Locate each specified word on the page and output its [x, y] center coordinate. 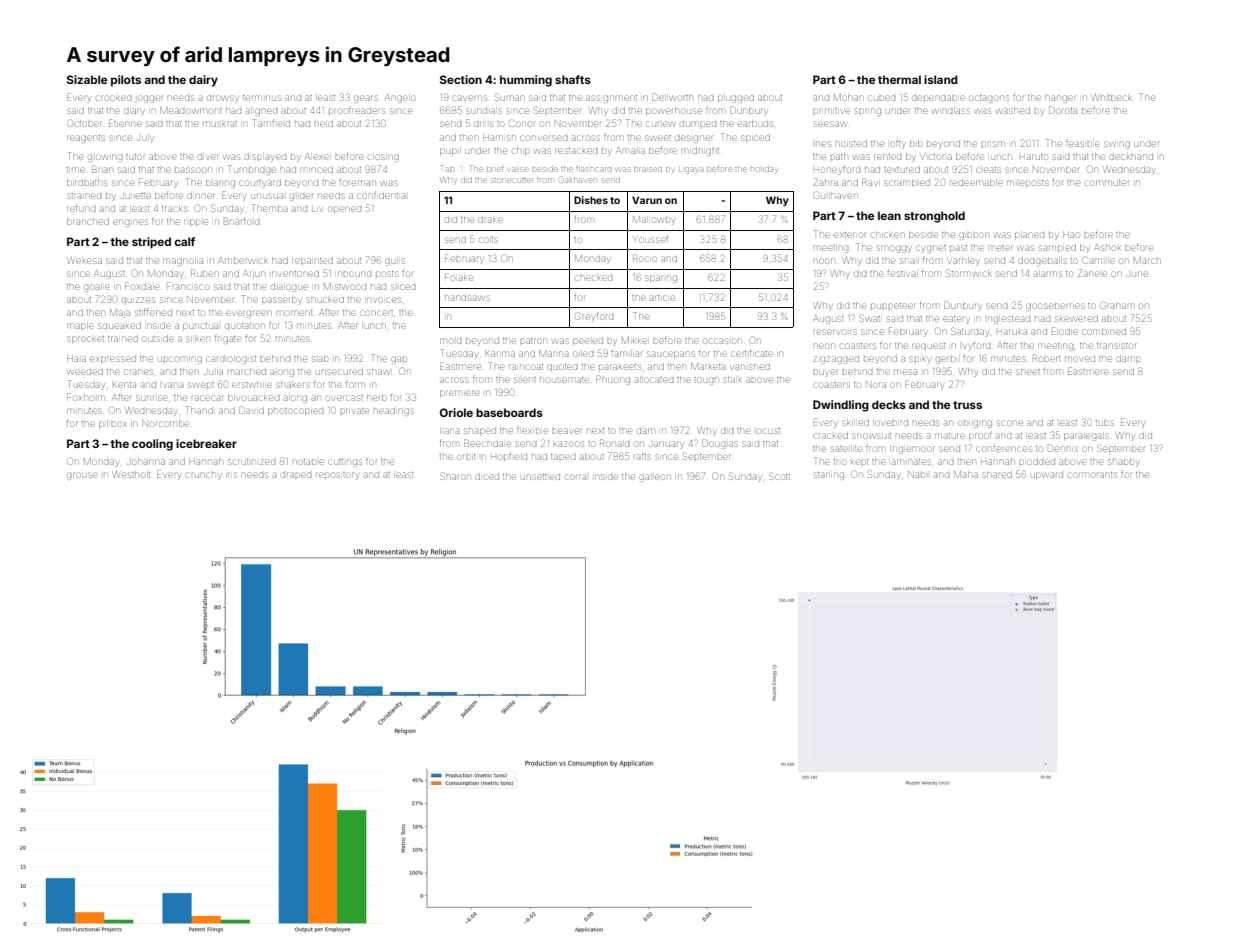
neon [823, 346]
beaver [566, 431]
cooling [152, 445]
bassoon [193, 170]
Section [461, 79]
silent [525, 380]
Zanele [1092, 273]
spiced [755, 137]
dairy [203, 81]
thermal [899, 79]
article [662, 298]
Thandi [199, 410]
